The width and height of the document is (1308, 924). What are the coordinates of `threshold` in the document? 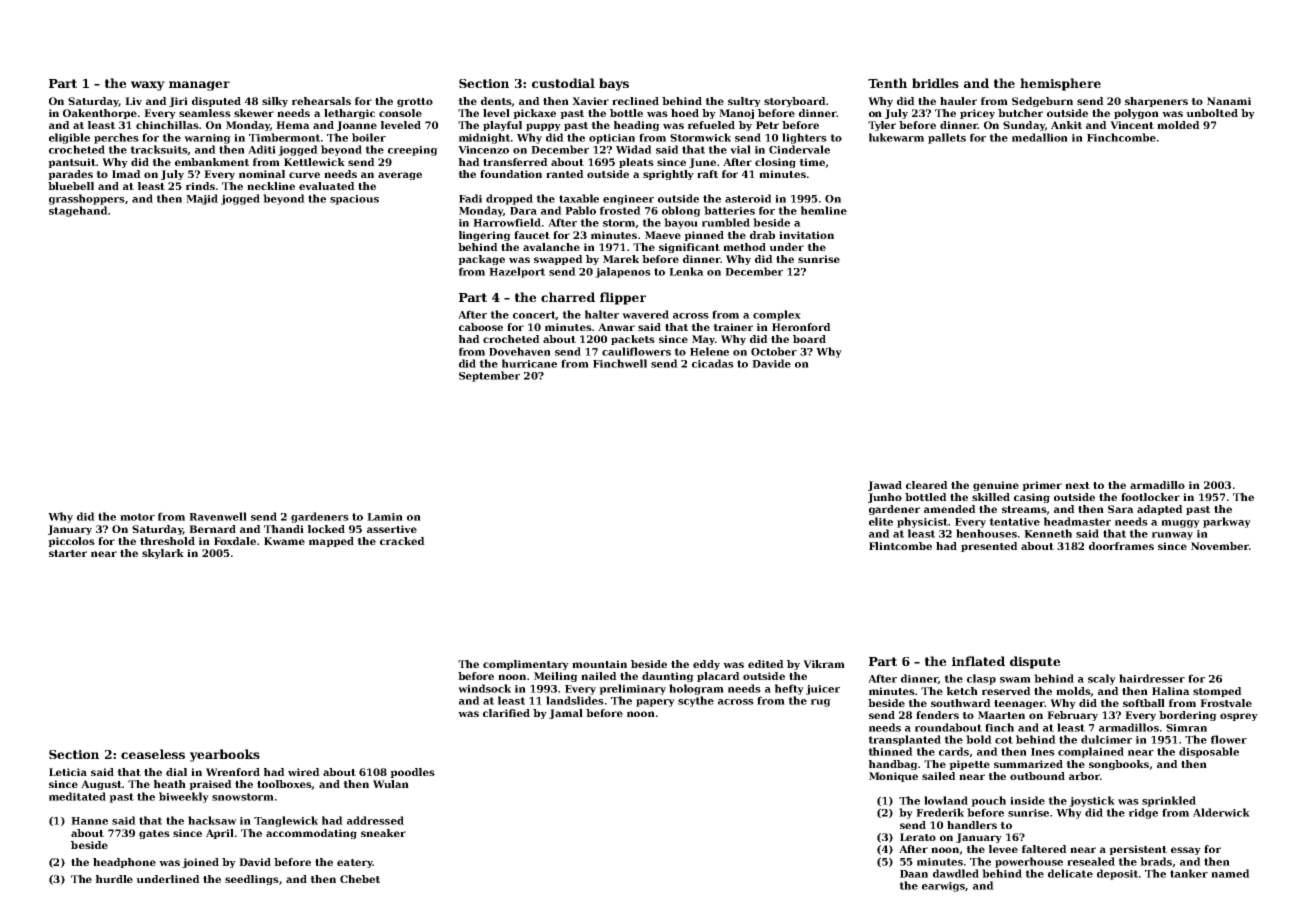 It's located at (167, 541).
